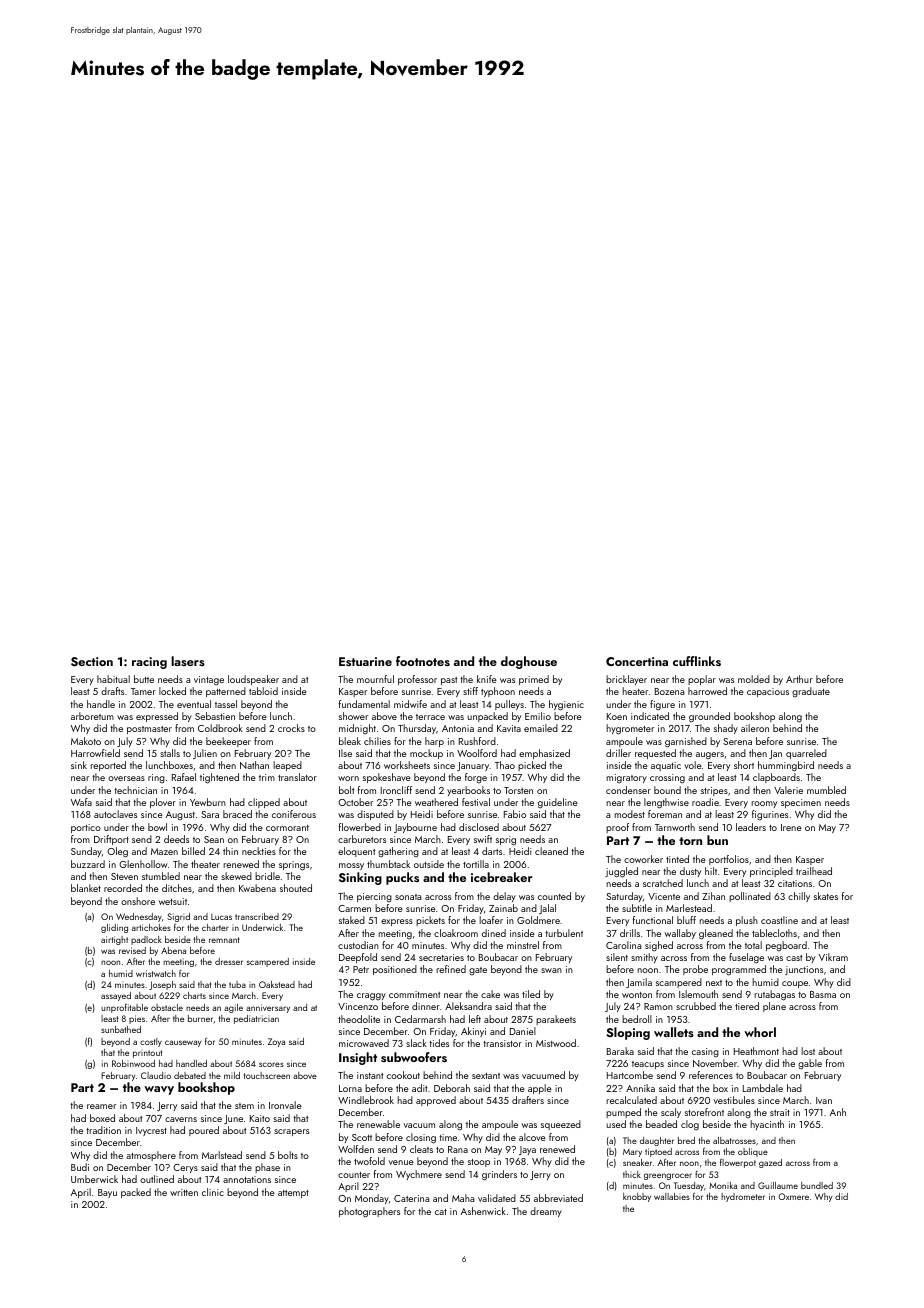 The height and width of the screenshot is (1308, 924). I want to click on time, so click(448, 1137).
